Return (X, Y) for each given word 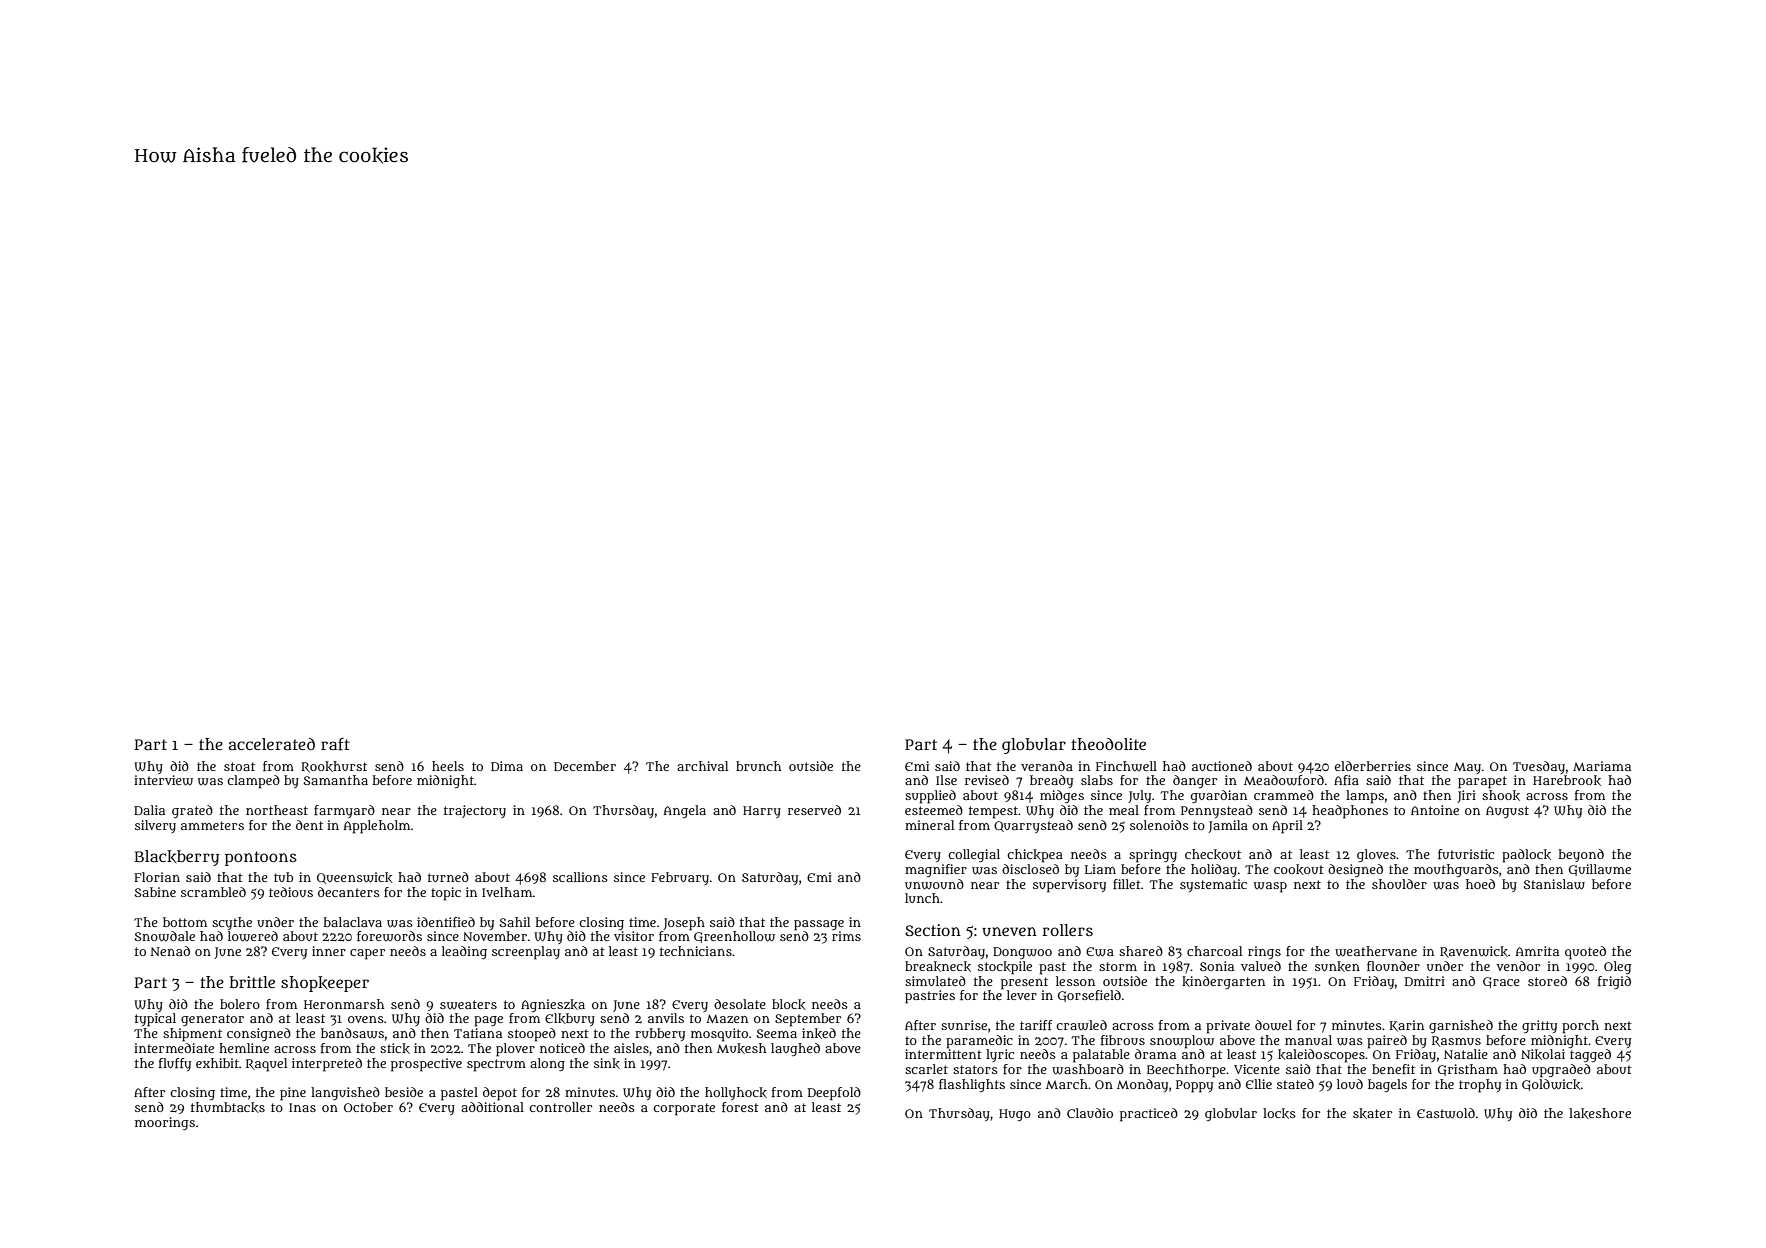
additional (492, 1107)
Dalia (149, 810)
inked (819, 1033)
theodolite (1108, 744)
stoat (239, 766)
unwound (934, 884)
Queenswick (355, 878)
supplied (930, 797)
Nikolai (1543, 1054)
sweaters (468, 1005)
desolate (740, 1004)
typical (155, 1020)
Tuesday (1539, 767)
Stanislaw (1554, 884)
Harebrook (1567, 780)
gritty (1539, 1026)
